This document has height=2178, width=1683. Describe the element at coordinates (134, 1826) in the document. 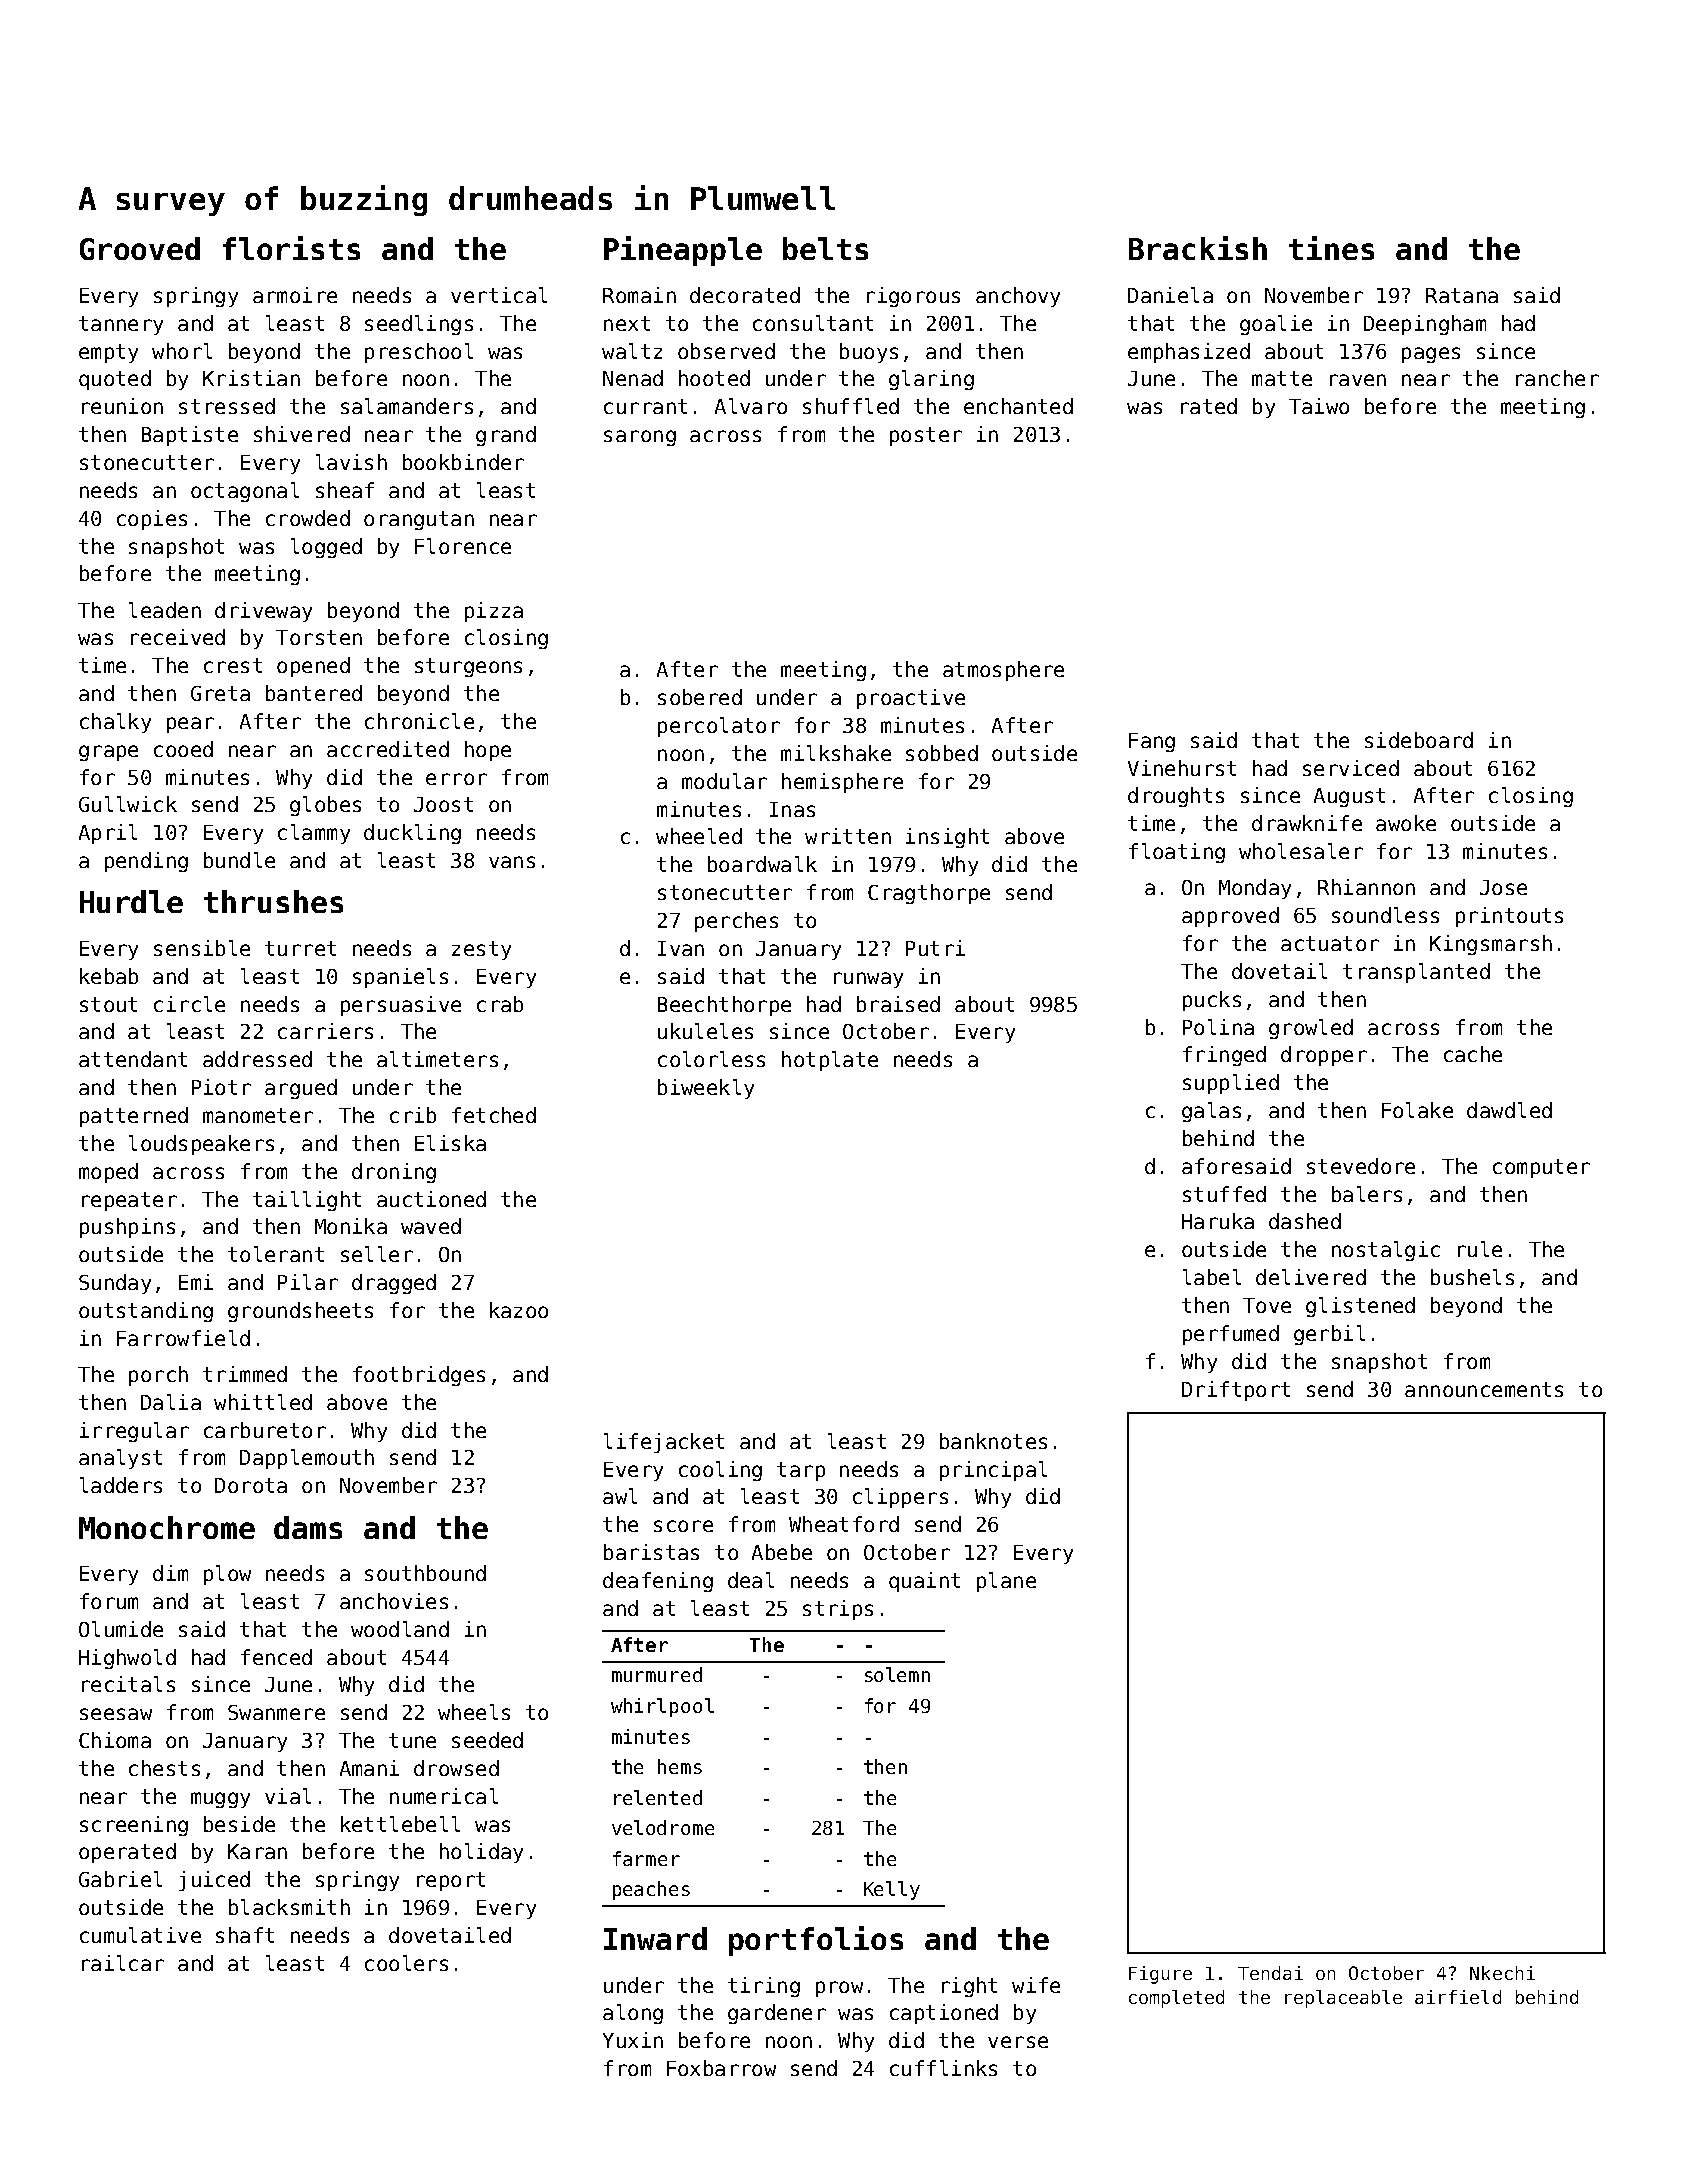

I see `screening` at that location.
